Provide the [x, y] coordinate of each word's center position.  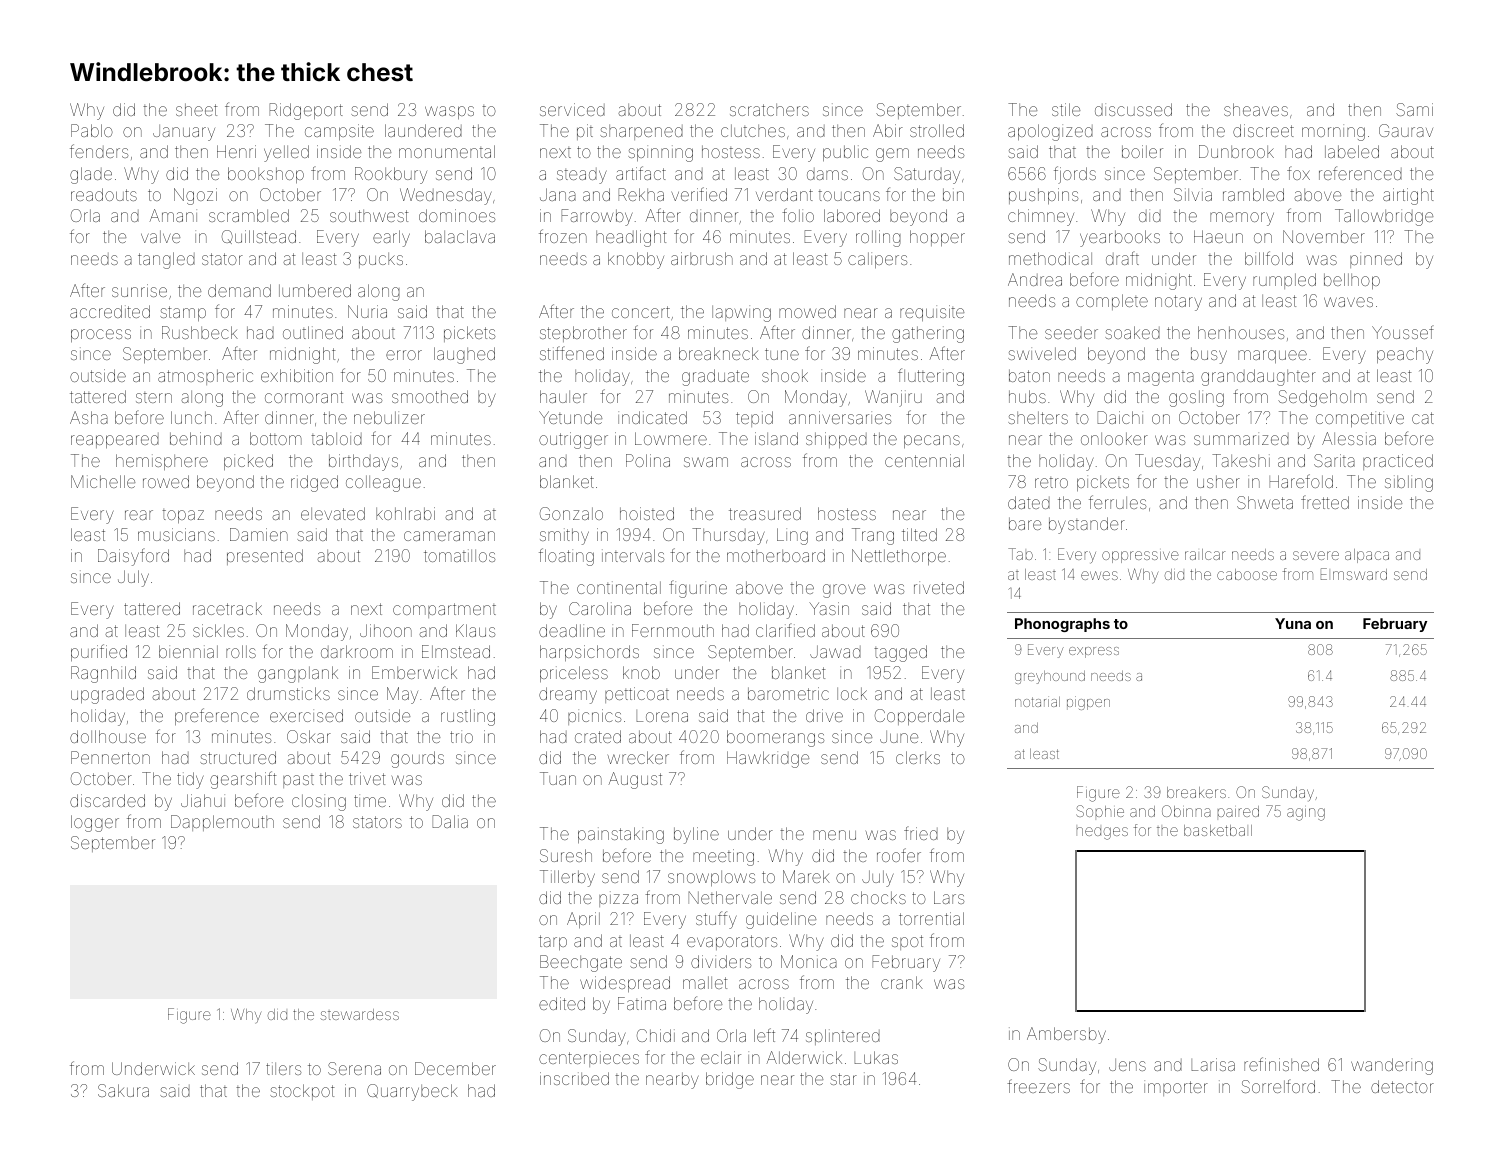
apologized [1050, 132]
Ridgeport [306, 111]
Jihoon [386, 630]
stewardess [359, 1014]
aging [1306, 814]
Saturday [927, 175]
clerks [918, 757]
